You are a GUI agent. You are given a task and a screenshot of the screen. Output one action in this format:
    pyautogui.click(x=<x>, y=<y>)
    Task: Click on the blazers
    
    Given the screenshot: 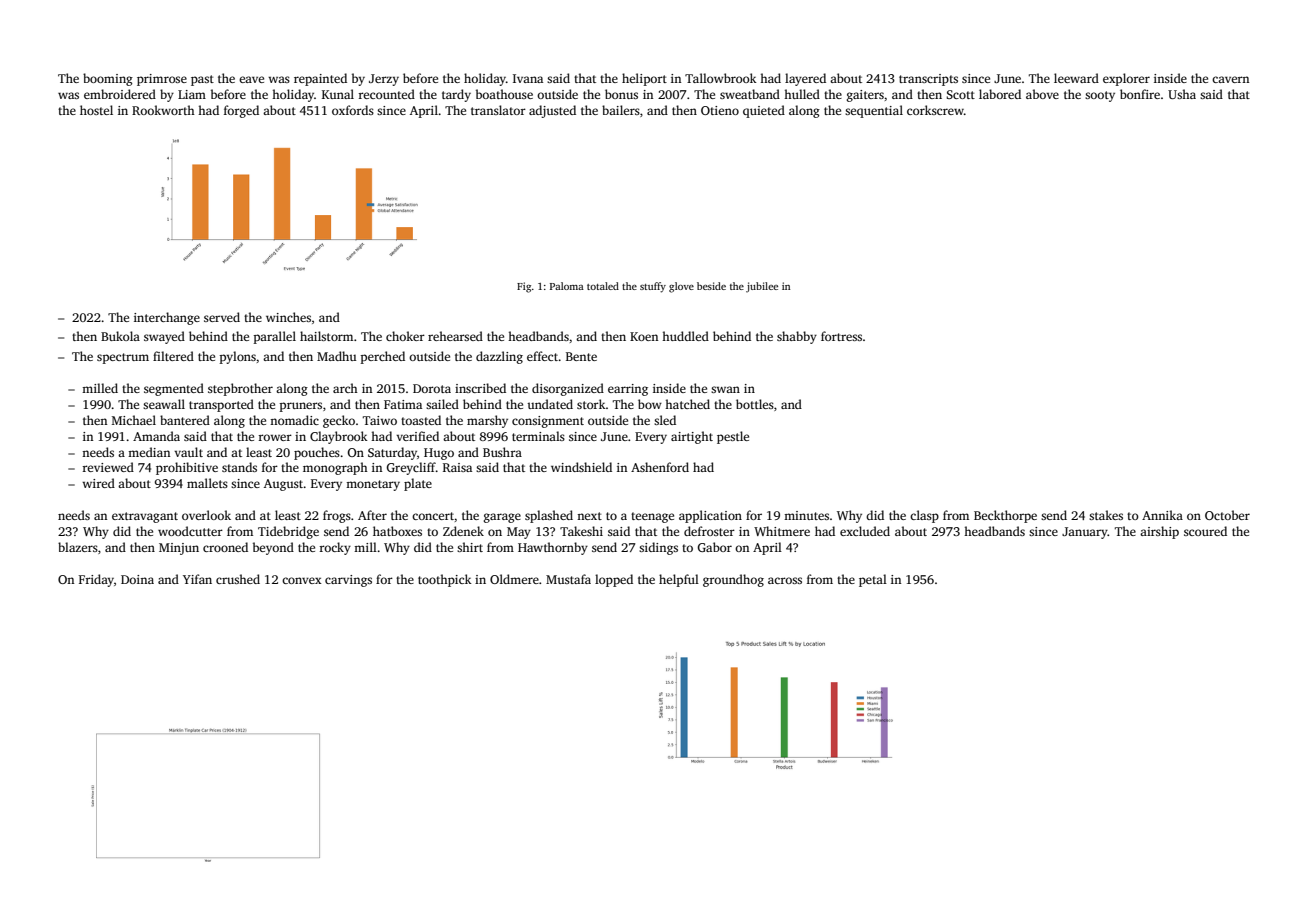 What is the action you would take?
    pyautogui.click(x=78, y=547)
